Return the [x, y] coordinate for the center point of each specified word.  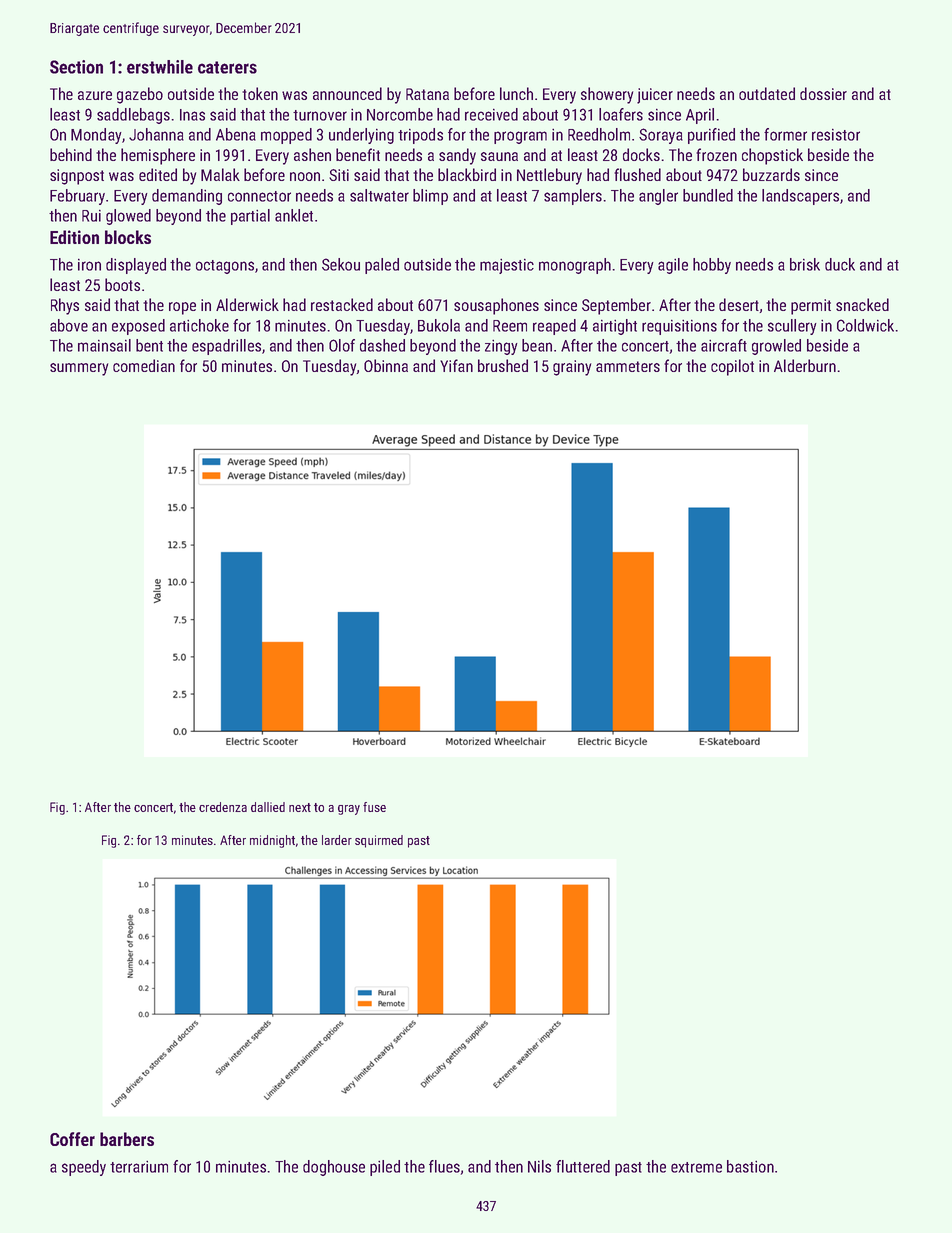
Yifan [456, 365]
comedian [144, 365]
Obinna [386, 365]
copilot [732, 367]
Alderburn [805, 365]
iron [89, 265]
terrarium [139, 1167]
